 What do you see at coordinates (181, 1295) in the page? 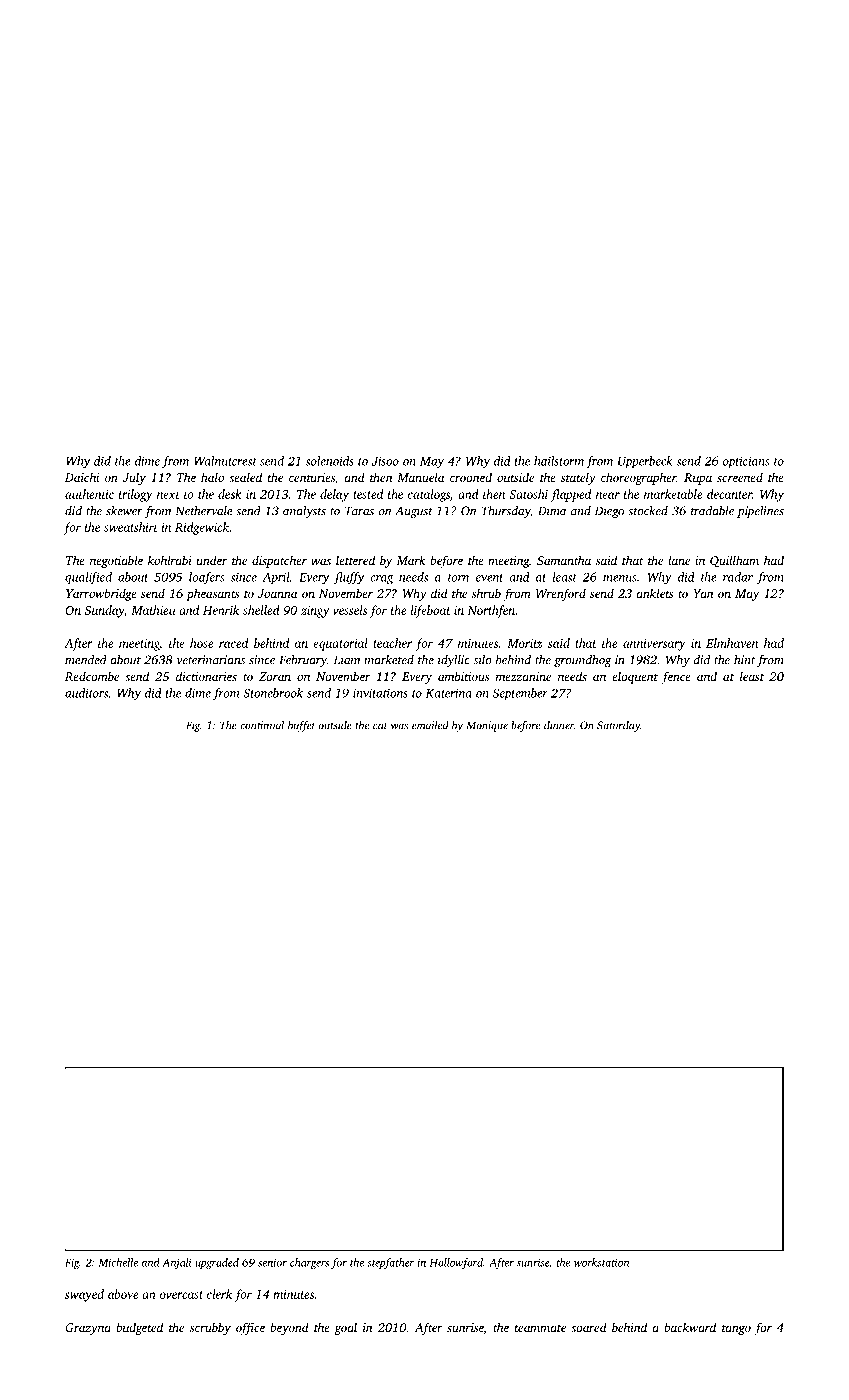
I see `overcast` at bounding box center [181, 1295].
